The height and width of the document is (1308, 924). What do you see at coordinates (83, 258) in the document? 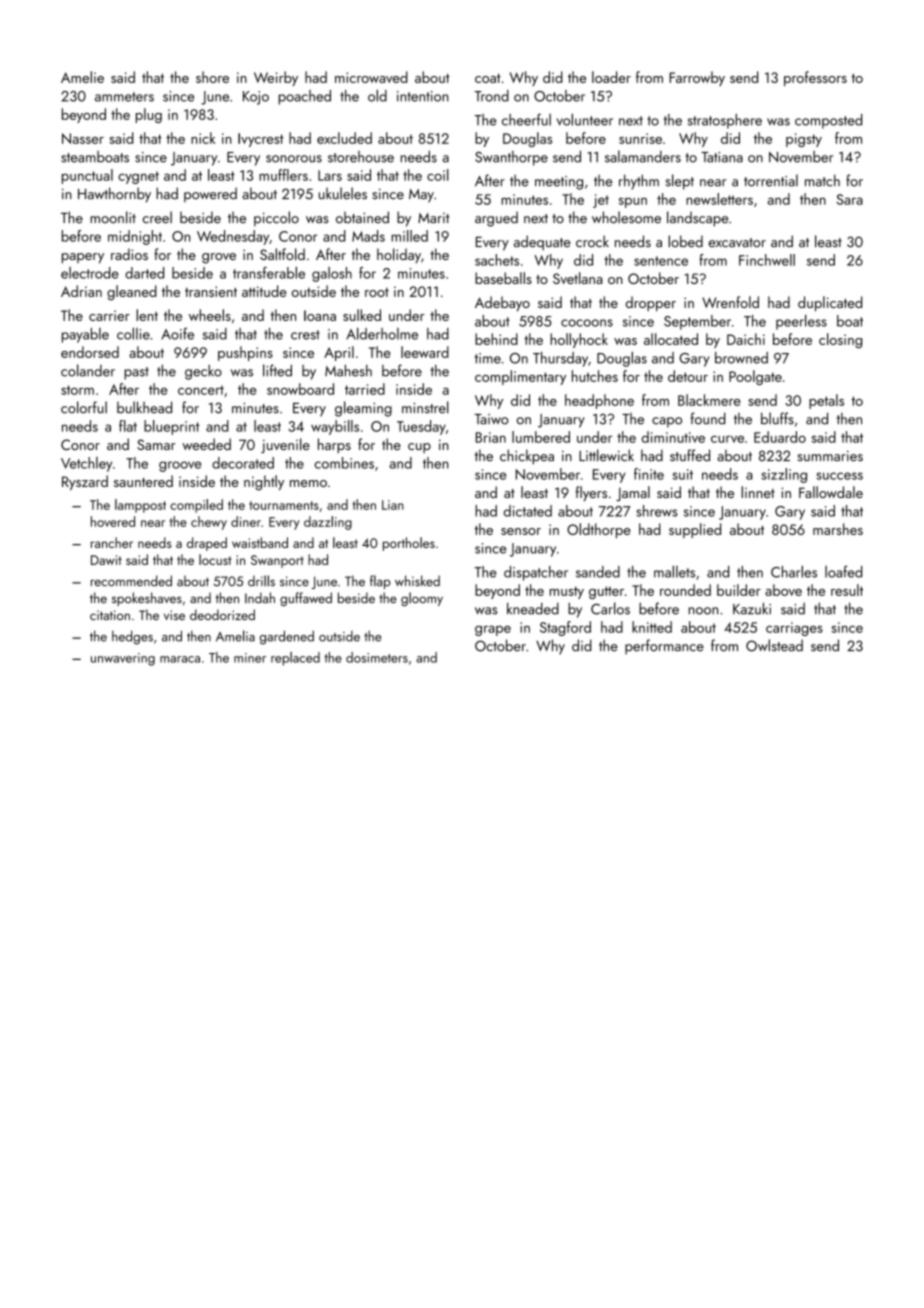
I see `papery` at bounding box center [83, 258].
